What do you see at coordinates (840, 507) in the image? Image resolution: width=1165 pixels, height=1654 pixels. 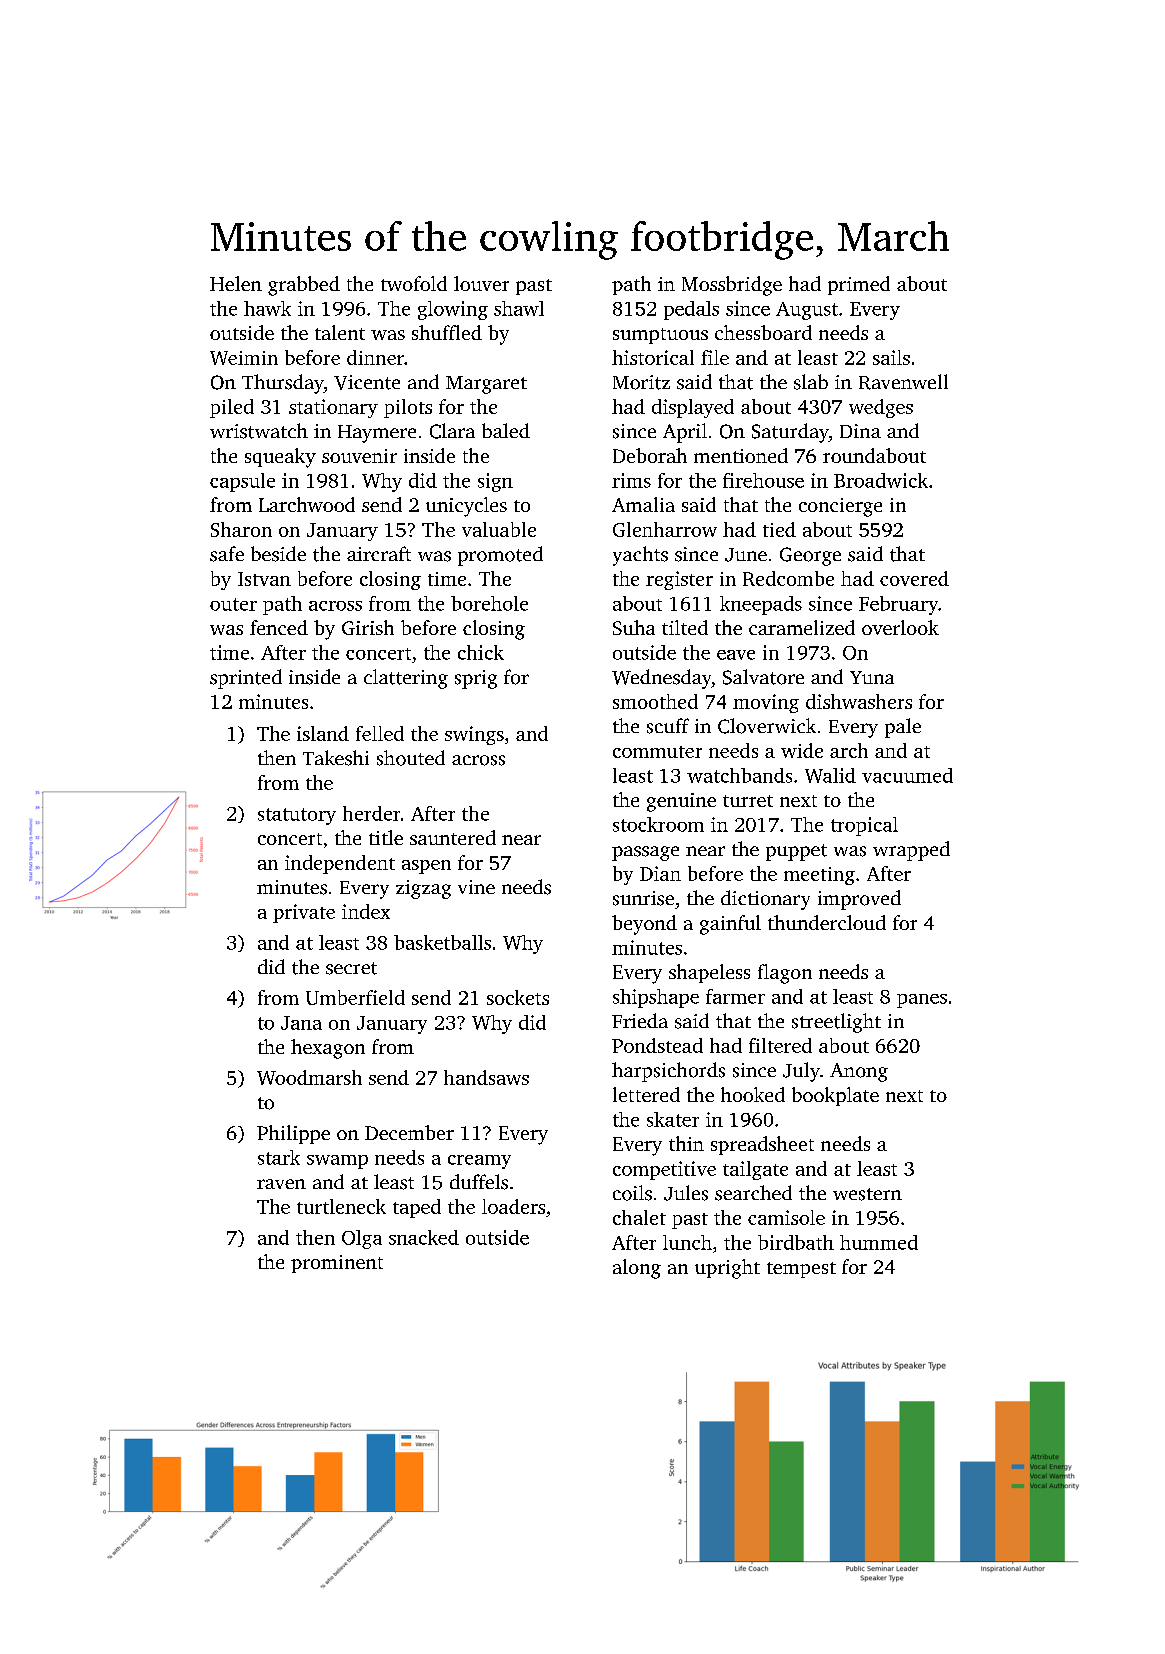 I see `concierge` at bounding box center [840, 507].
